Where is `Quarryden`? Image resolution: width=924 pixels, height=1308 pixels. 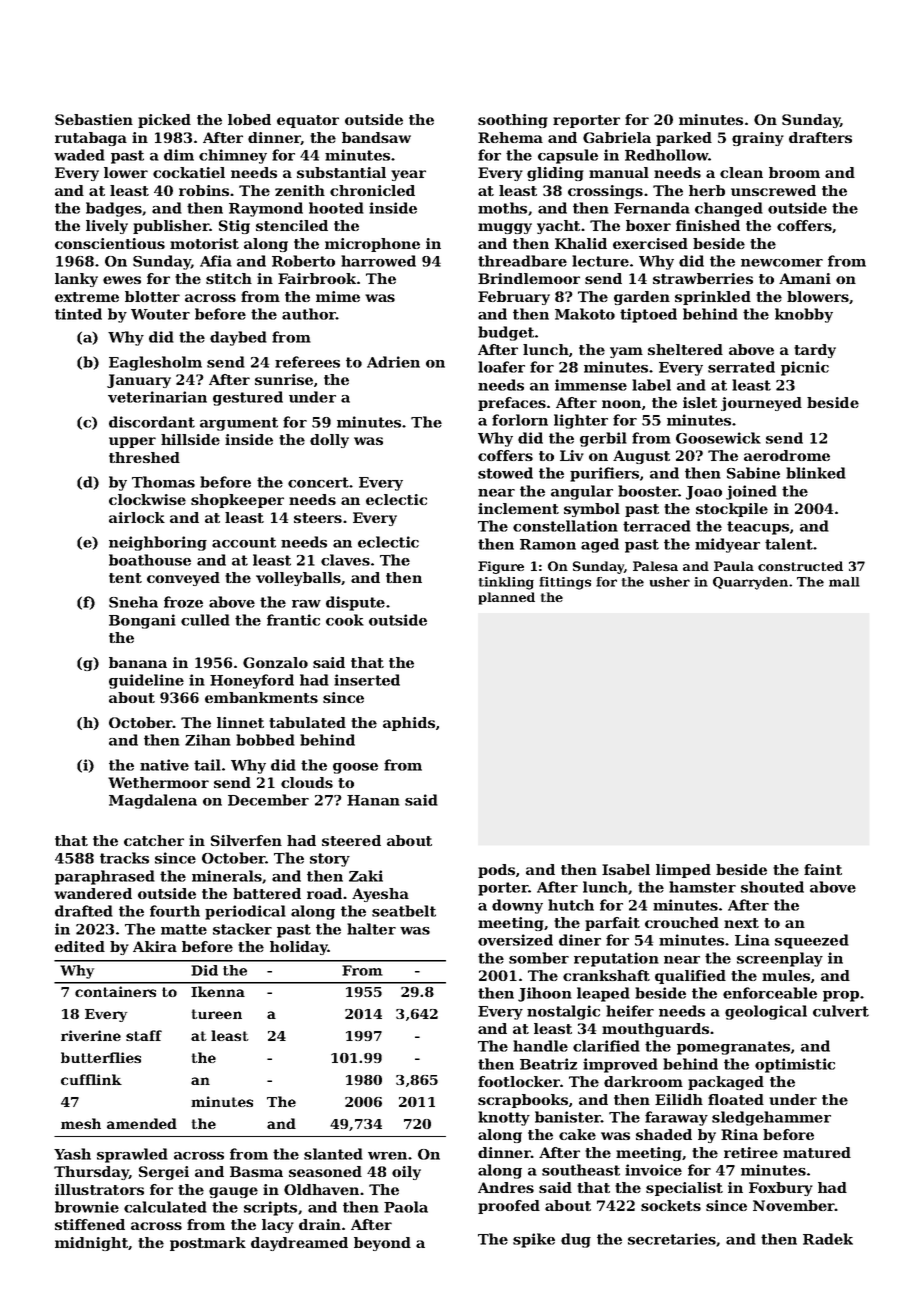
Quarryden is located at coordinates (750, 583).
